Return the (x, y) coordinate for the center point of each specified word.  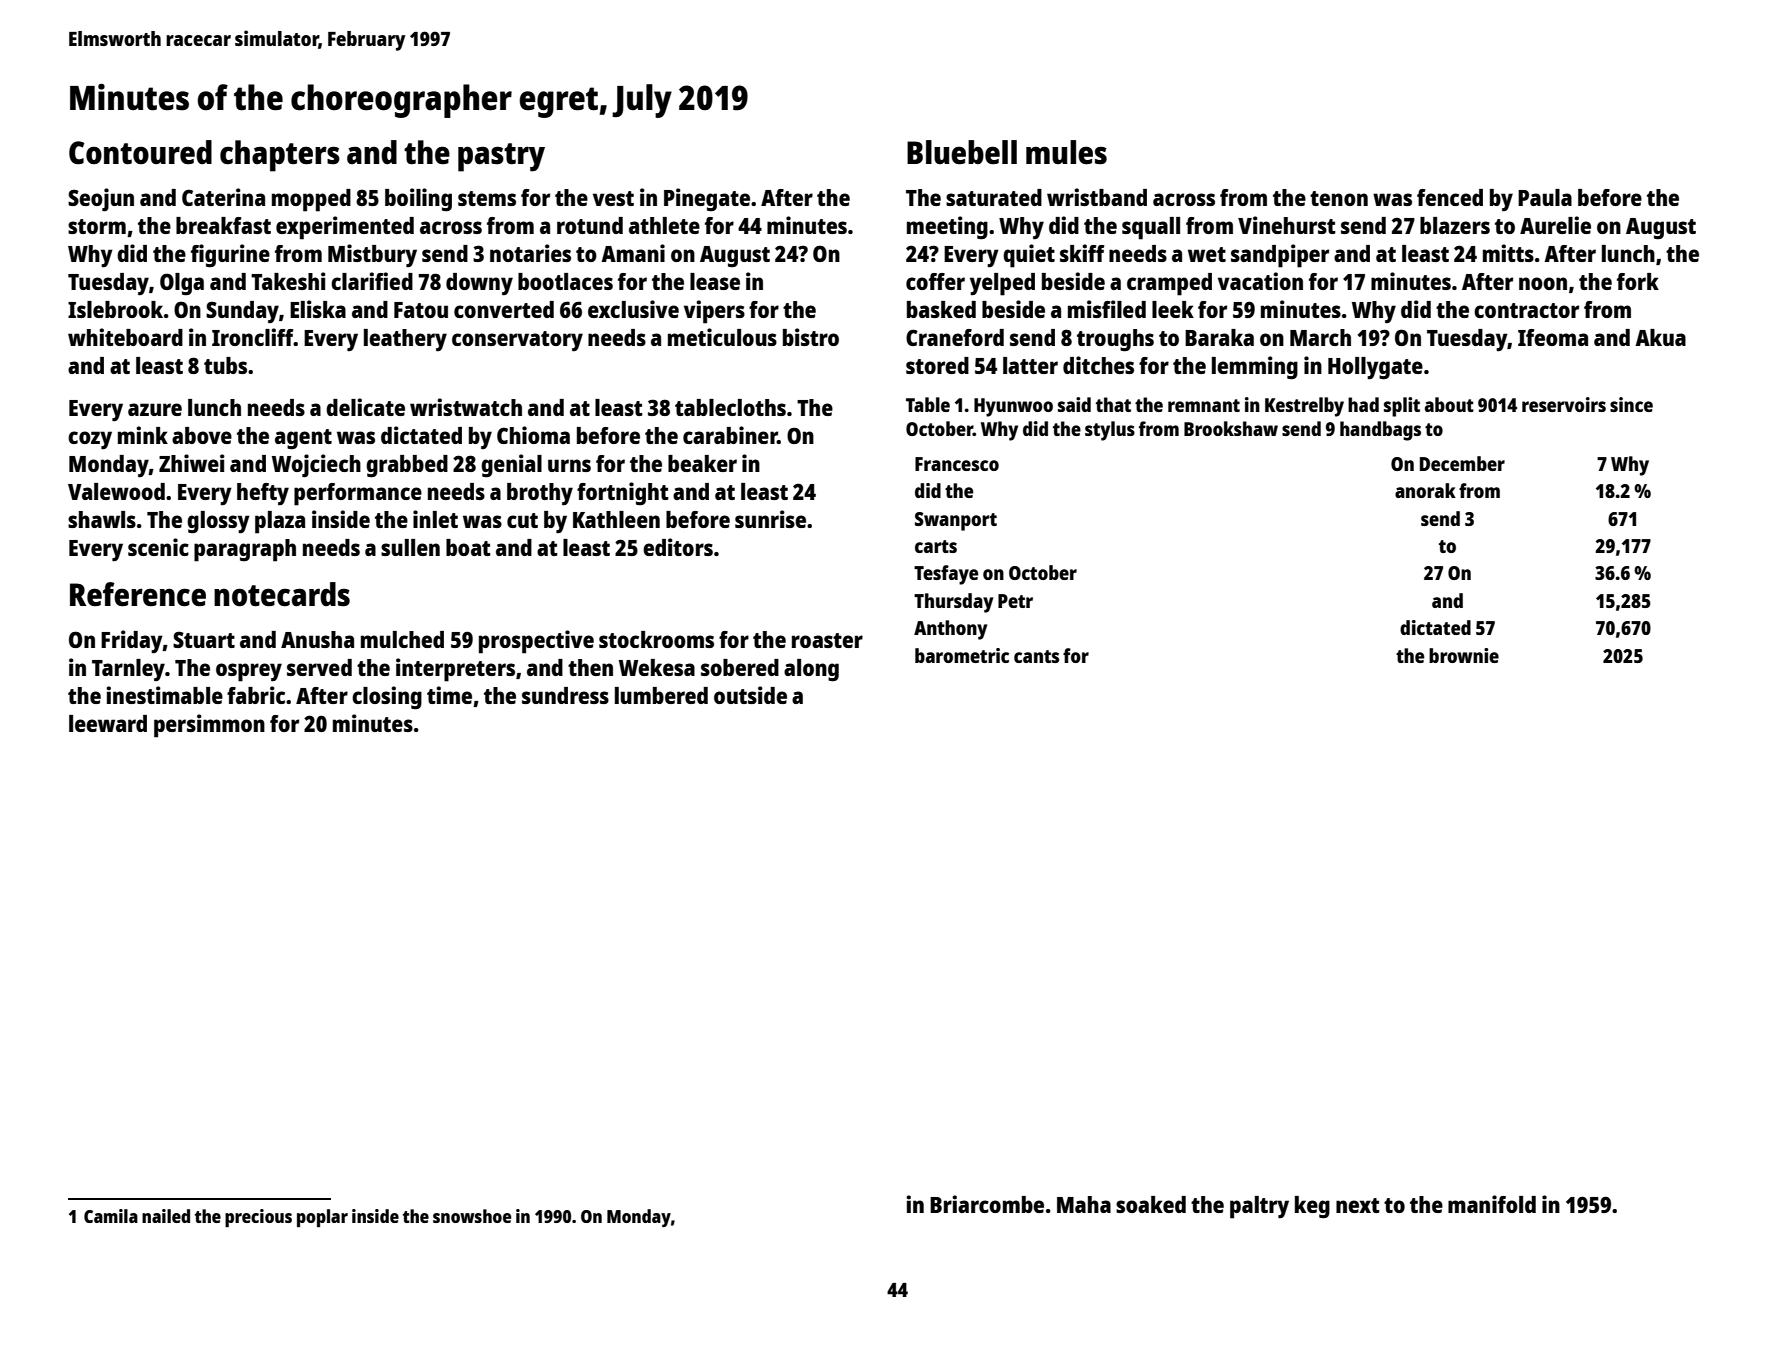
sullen (410, 547)
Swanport (956, 521)
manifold (1492, 1204)
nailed (166, 1216)
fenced (1450, 197)
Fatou (421, 310)
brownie (1464, 655)
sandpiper (1280, 256)
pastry (501, 157)
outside (750, 695)
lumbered (661, 695)
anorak (1425, 490)
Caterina (223, 197)
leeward (108, 723)
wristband (1097, 197)
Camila (111, 1216)
